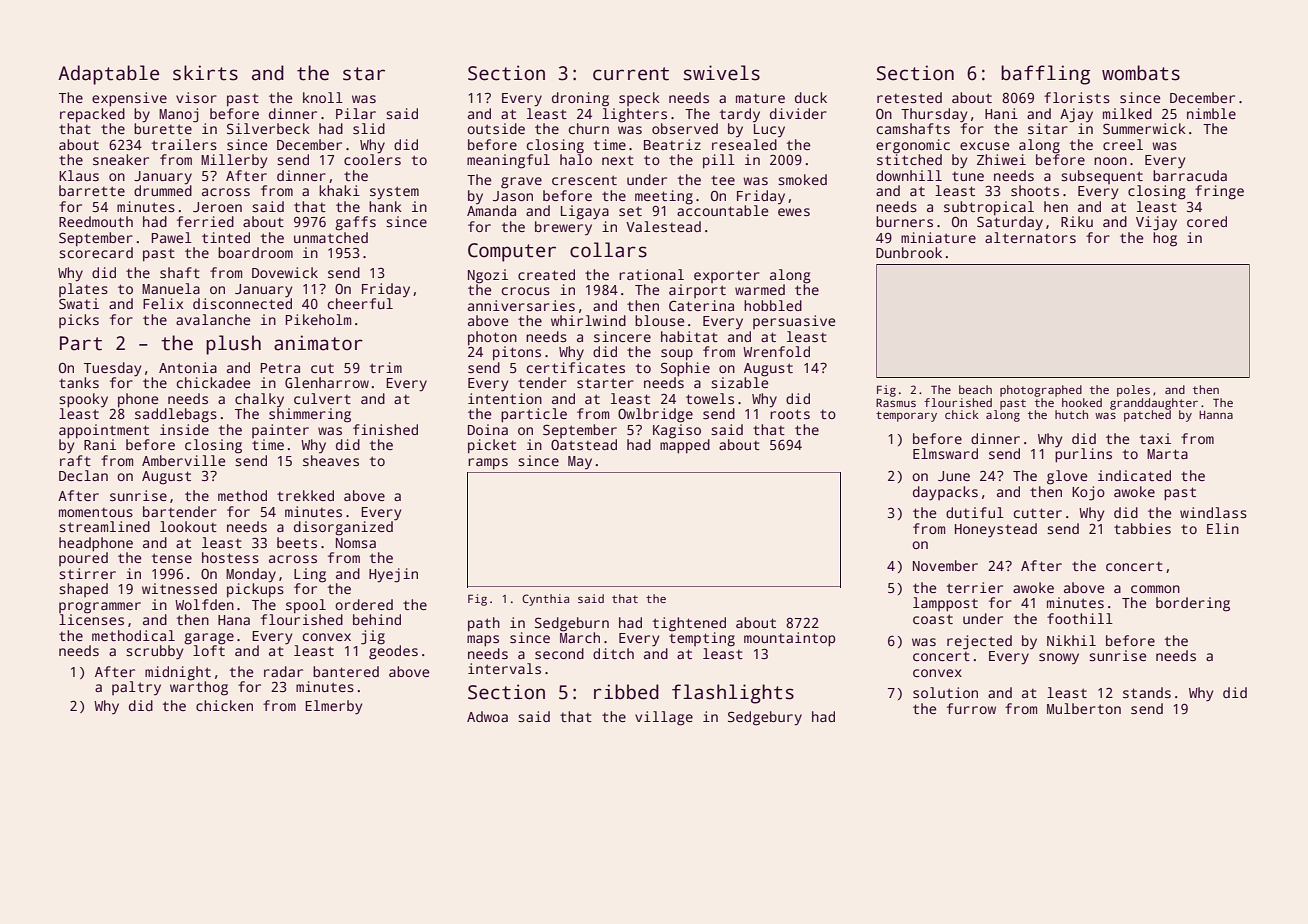 The width and height of the document is (1308, 924). What do you see at coordinates (794, 212) in the document?
I see `ewes` at bounding box center [794, 212].
